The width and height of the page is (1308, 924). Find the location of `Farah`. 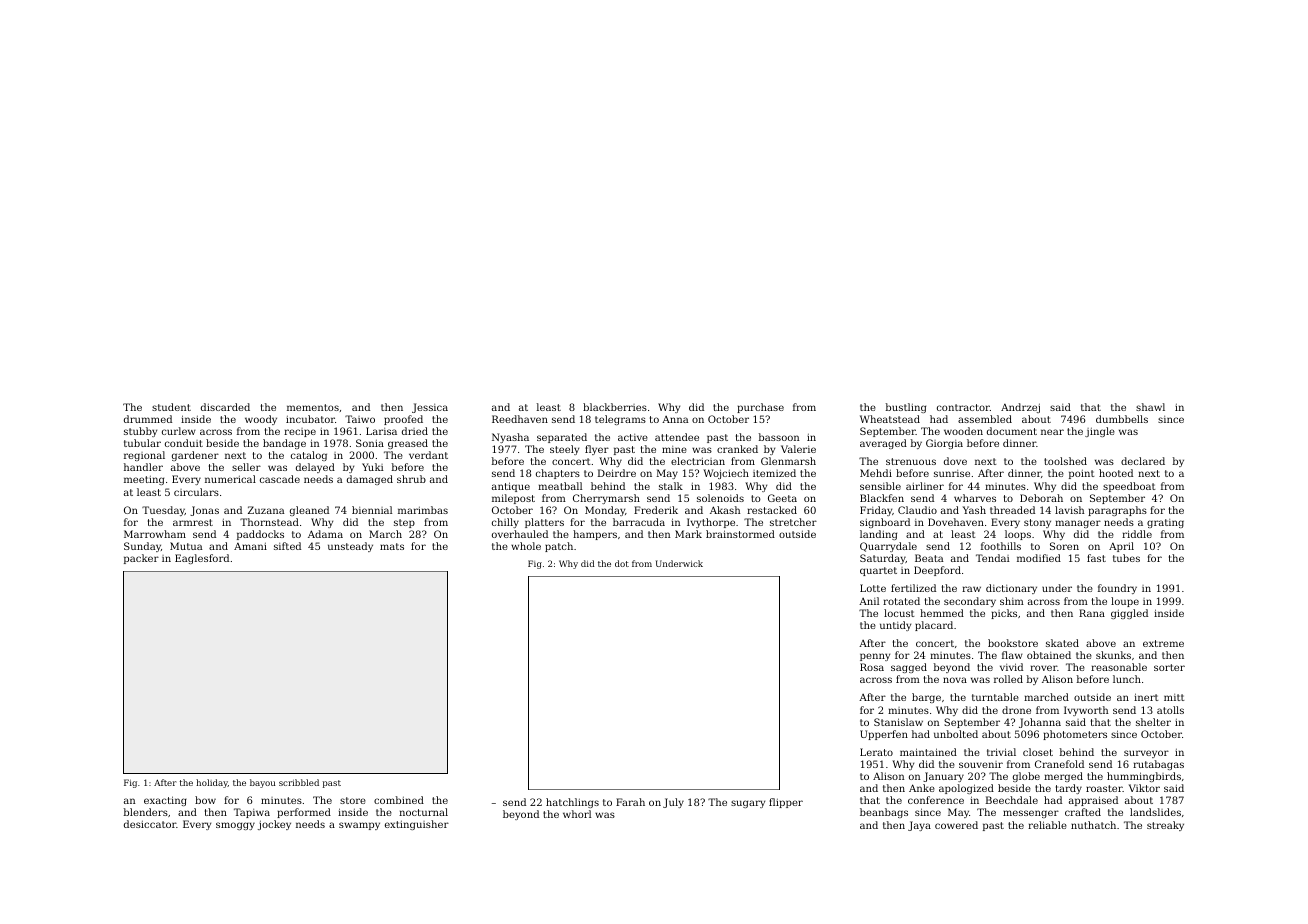

Farah is located at coordinates (630, 802).
